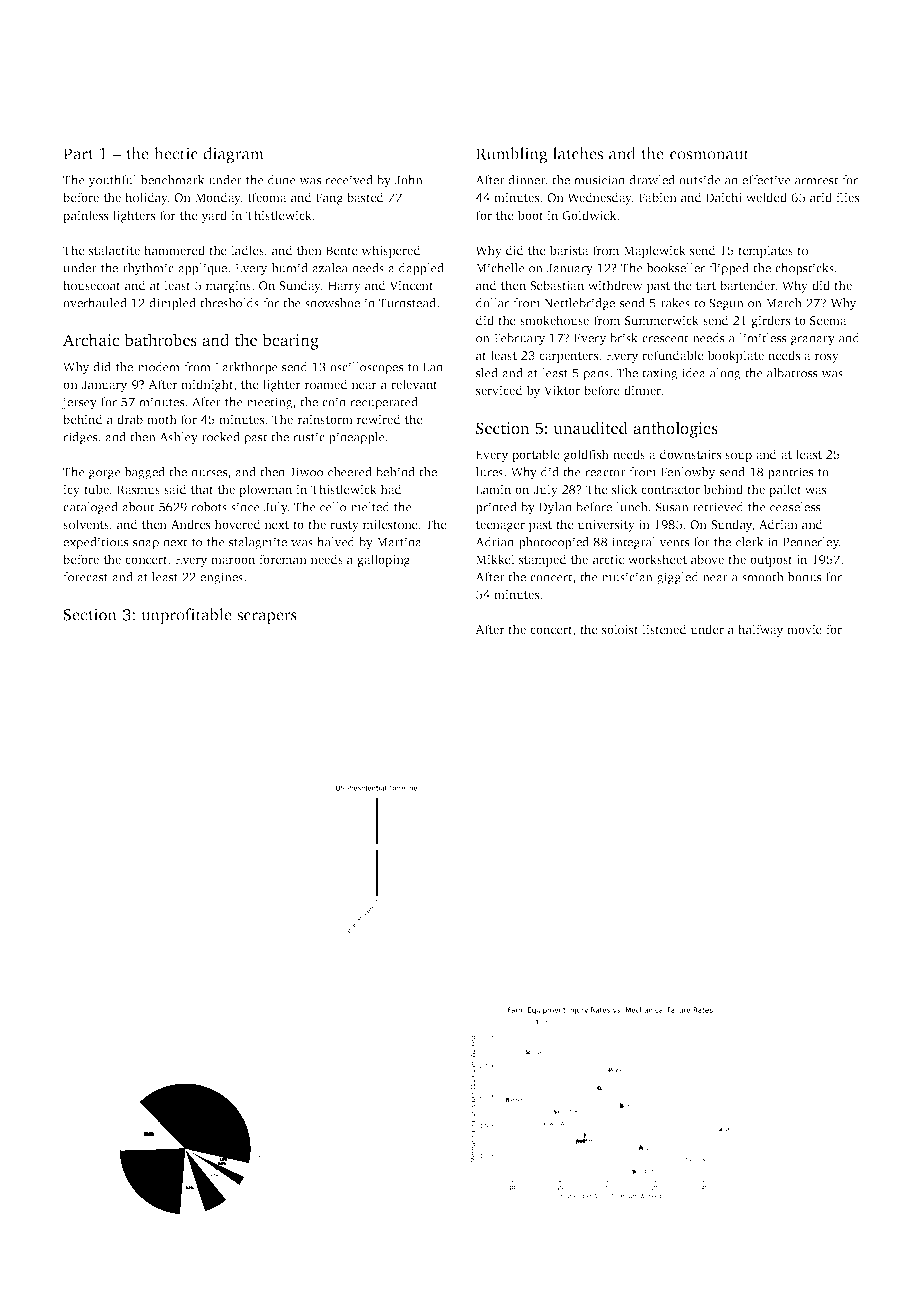 The image size is (924, 1314). Describe the element at coordinates (690, 454) in the page. I see `downstairs` at that location.
